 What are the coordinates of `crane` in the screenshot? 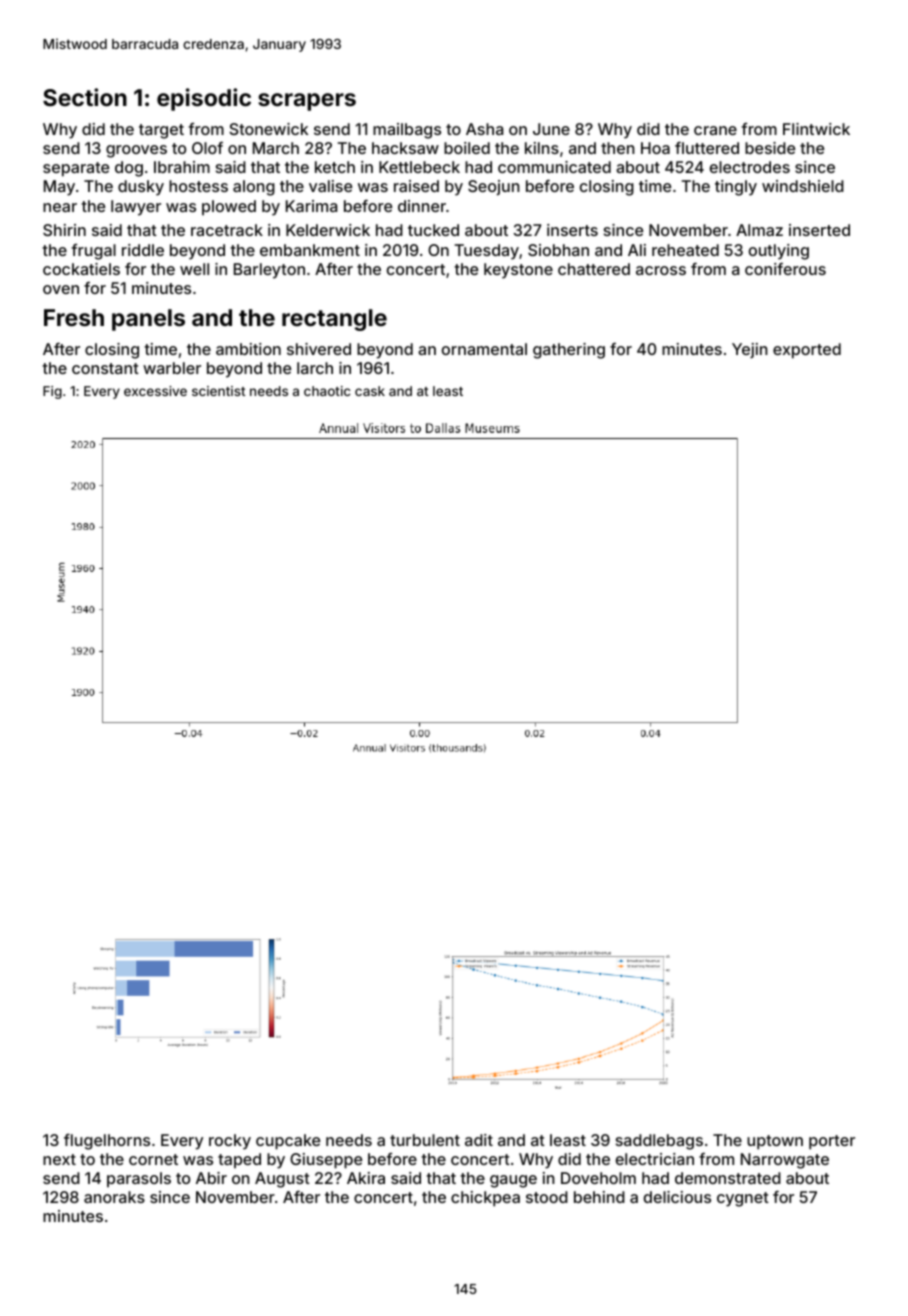 It's located at (715, 130).
